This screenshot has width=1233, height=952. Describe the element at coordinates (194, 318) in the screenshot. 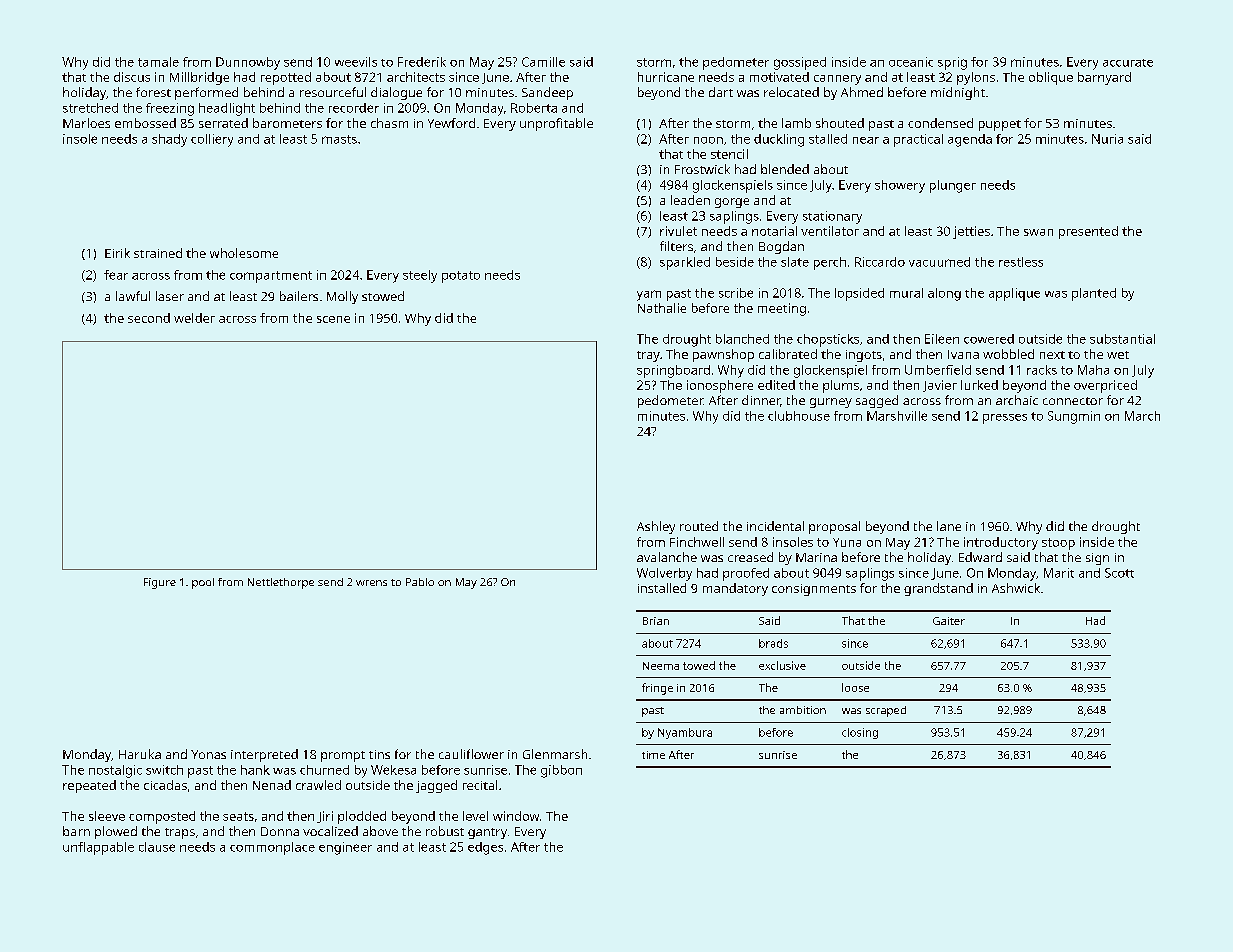

I see `welder` at that location.
